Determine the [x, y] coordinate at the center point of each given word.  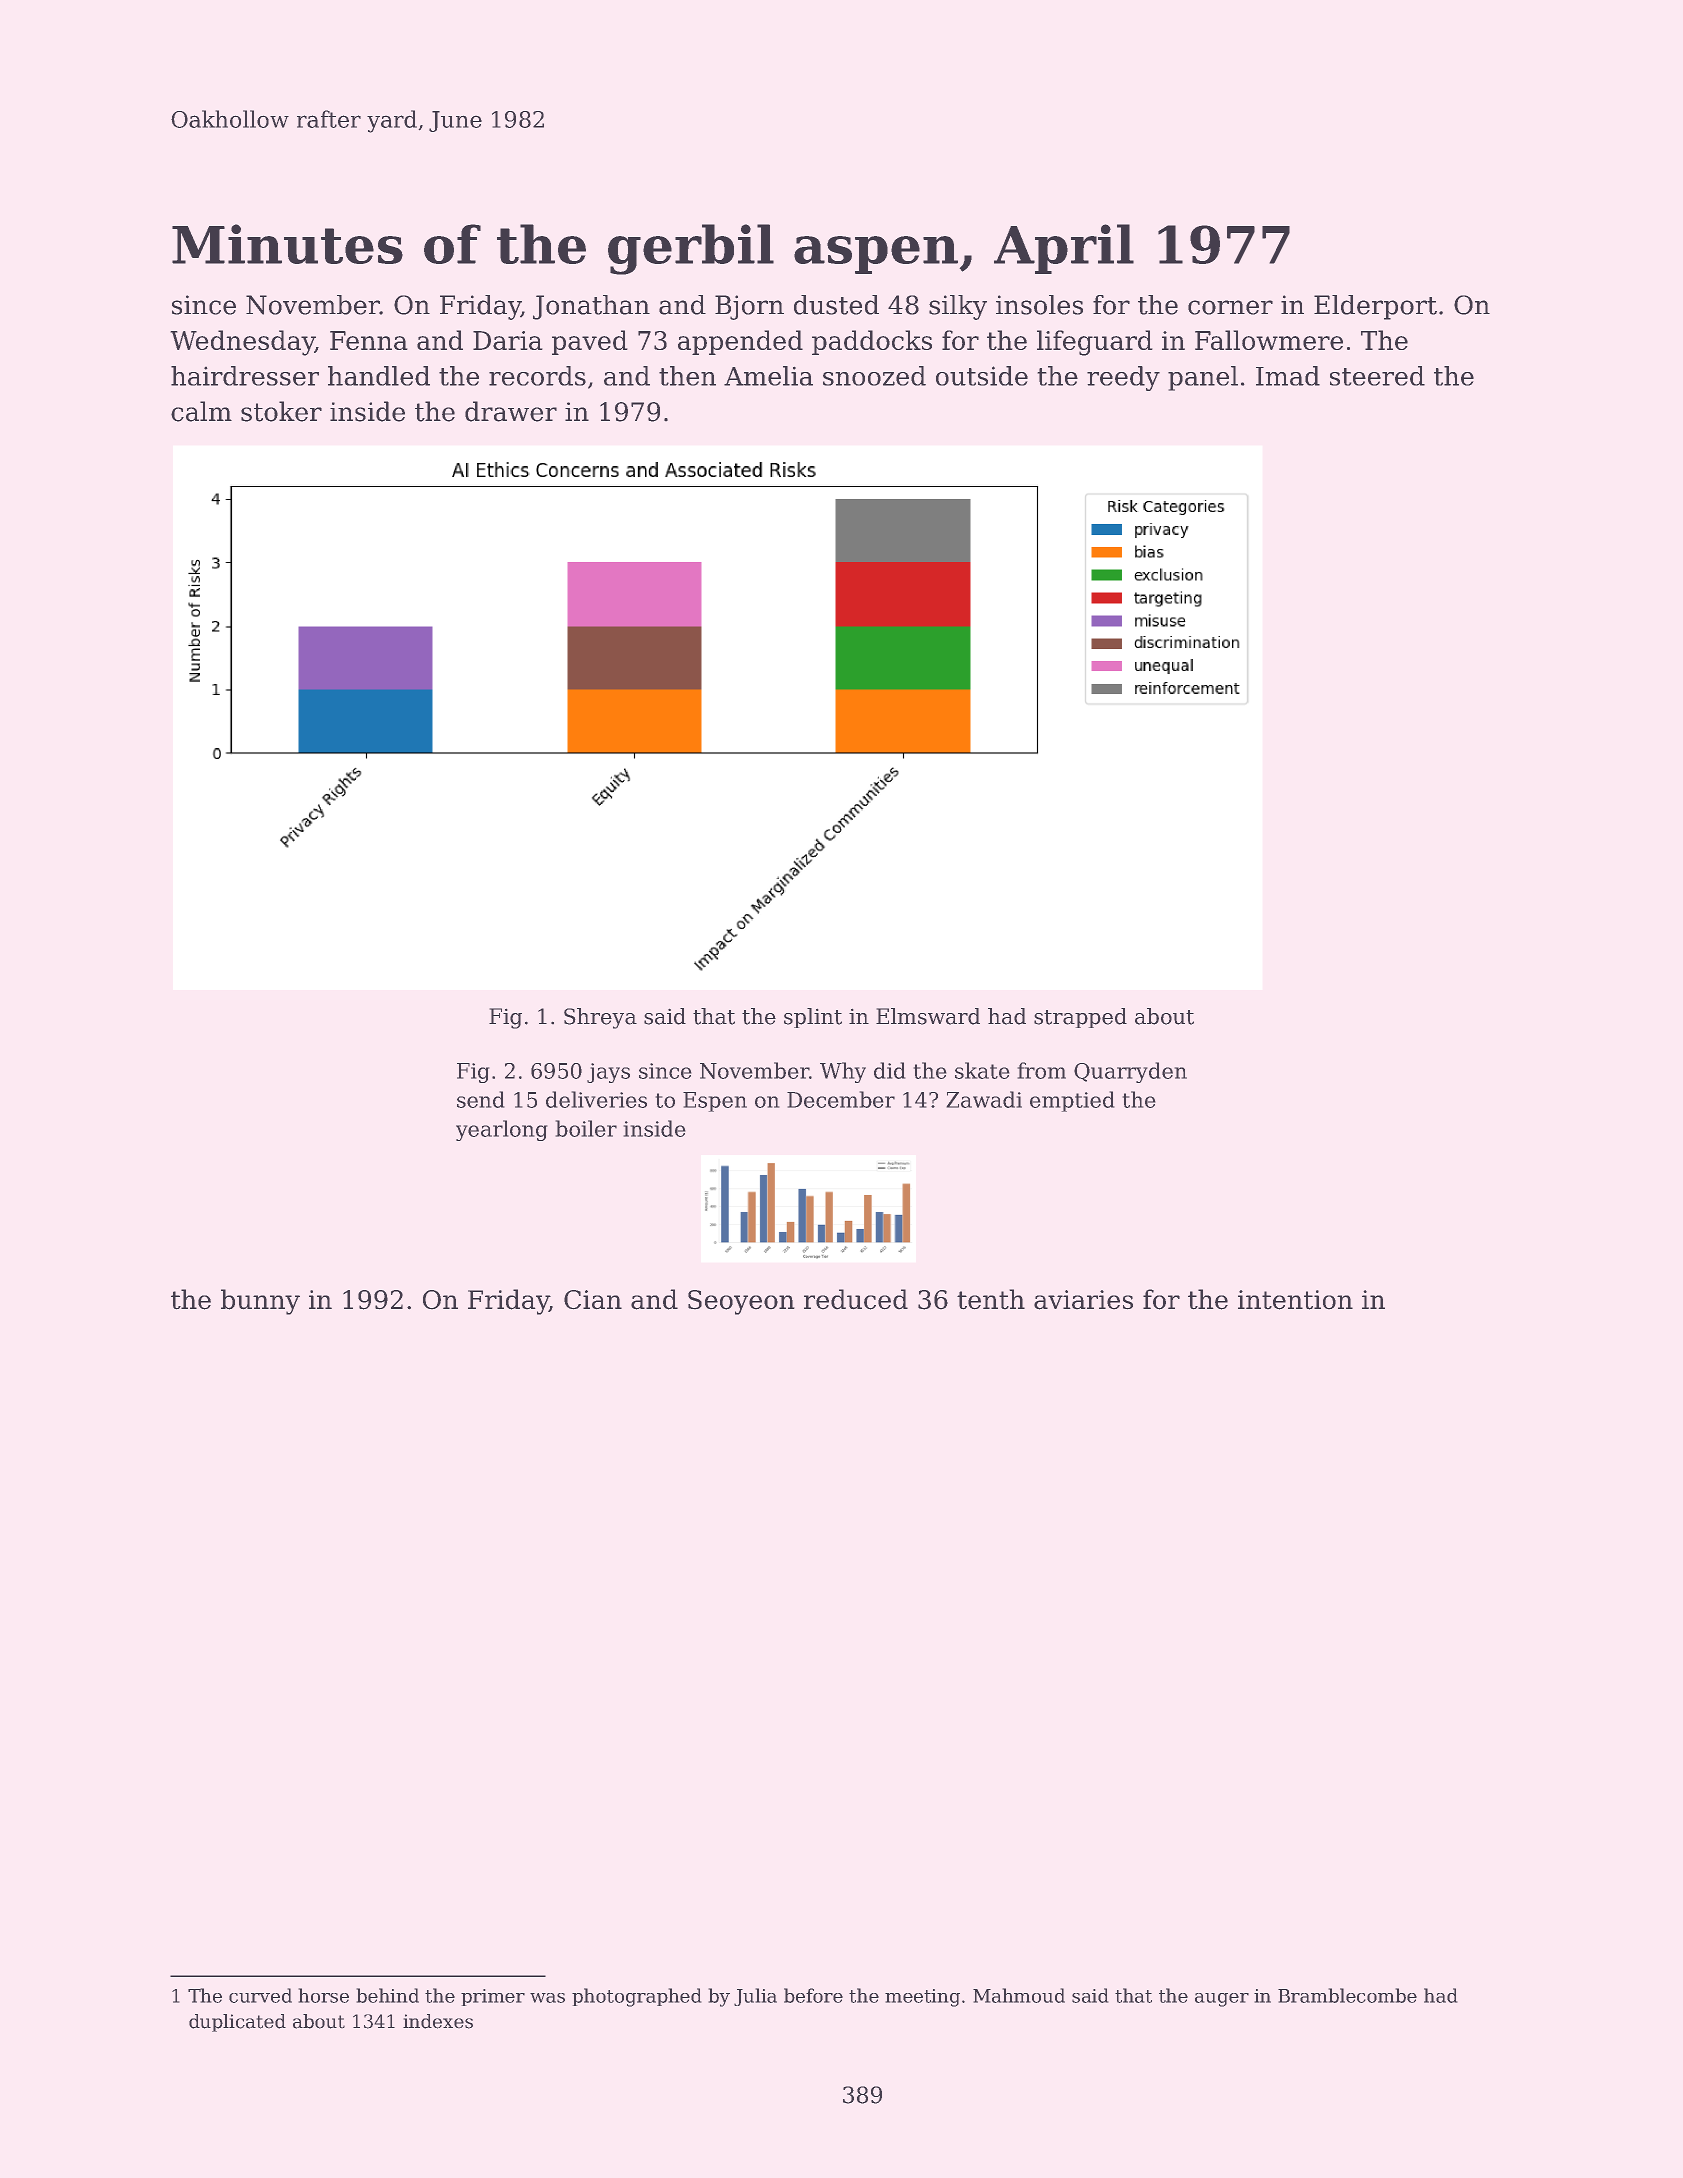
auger [1222, 2000]
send [480, 1099]
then [687, 376]
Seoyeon [741, 1302]
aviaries [1083, 1300]
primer [493, 1997]
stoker [281, 411]
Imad [1288, 376]
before [813, 1995]
